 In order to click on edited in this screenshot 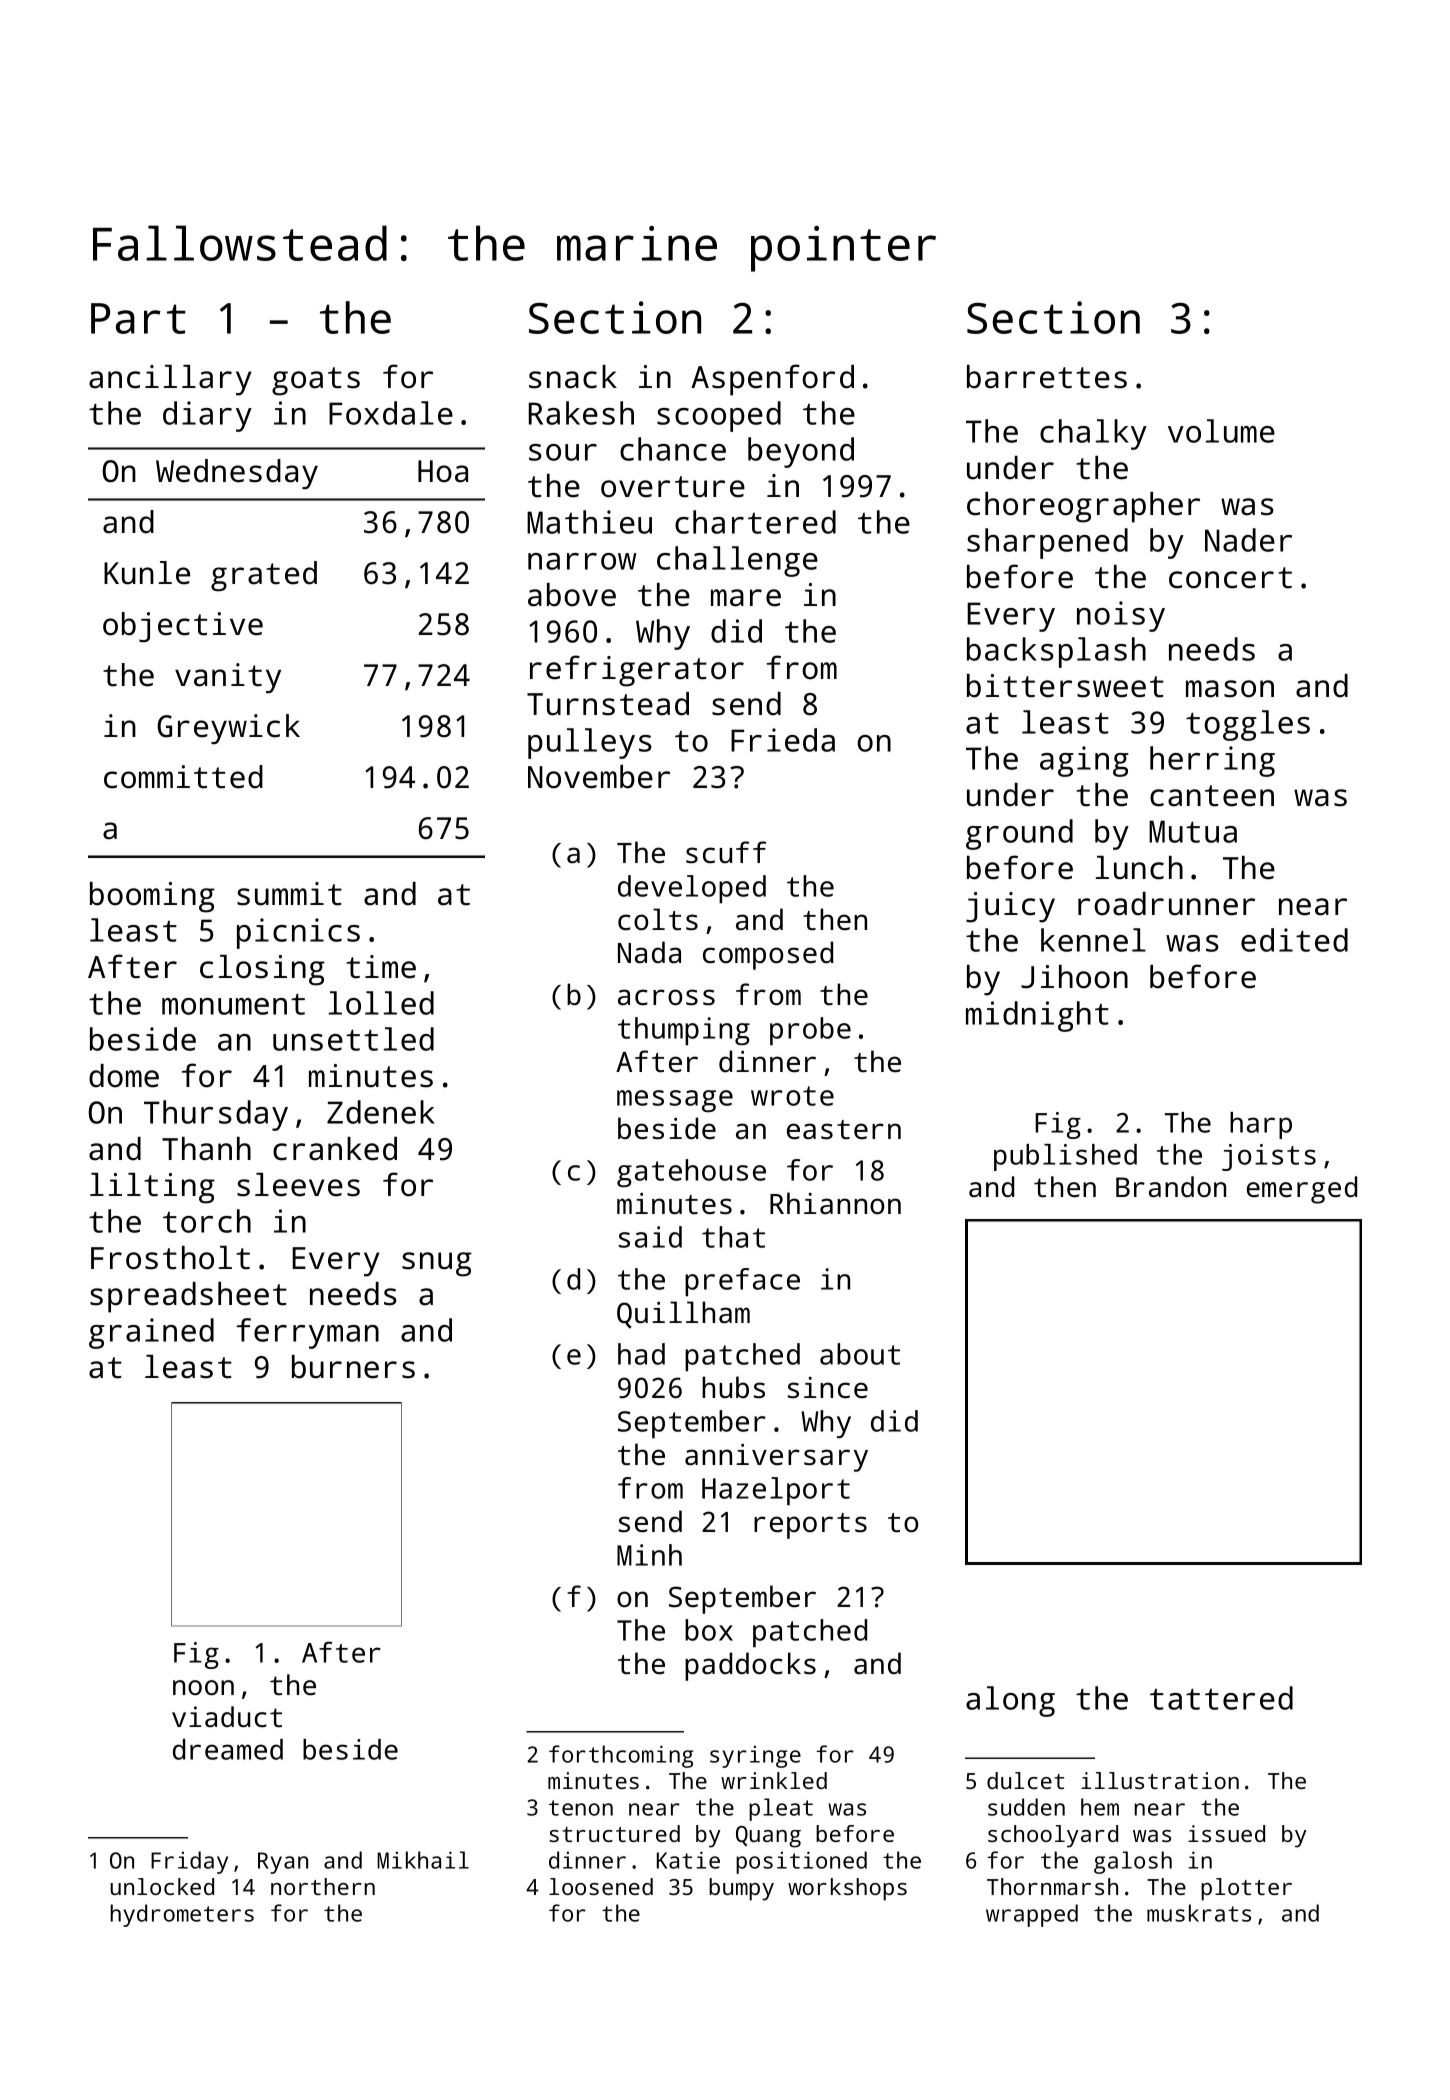, I will do `click(1294, 940)`.
